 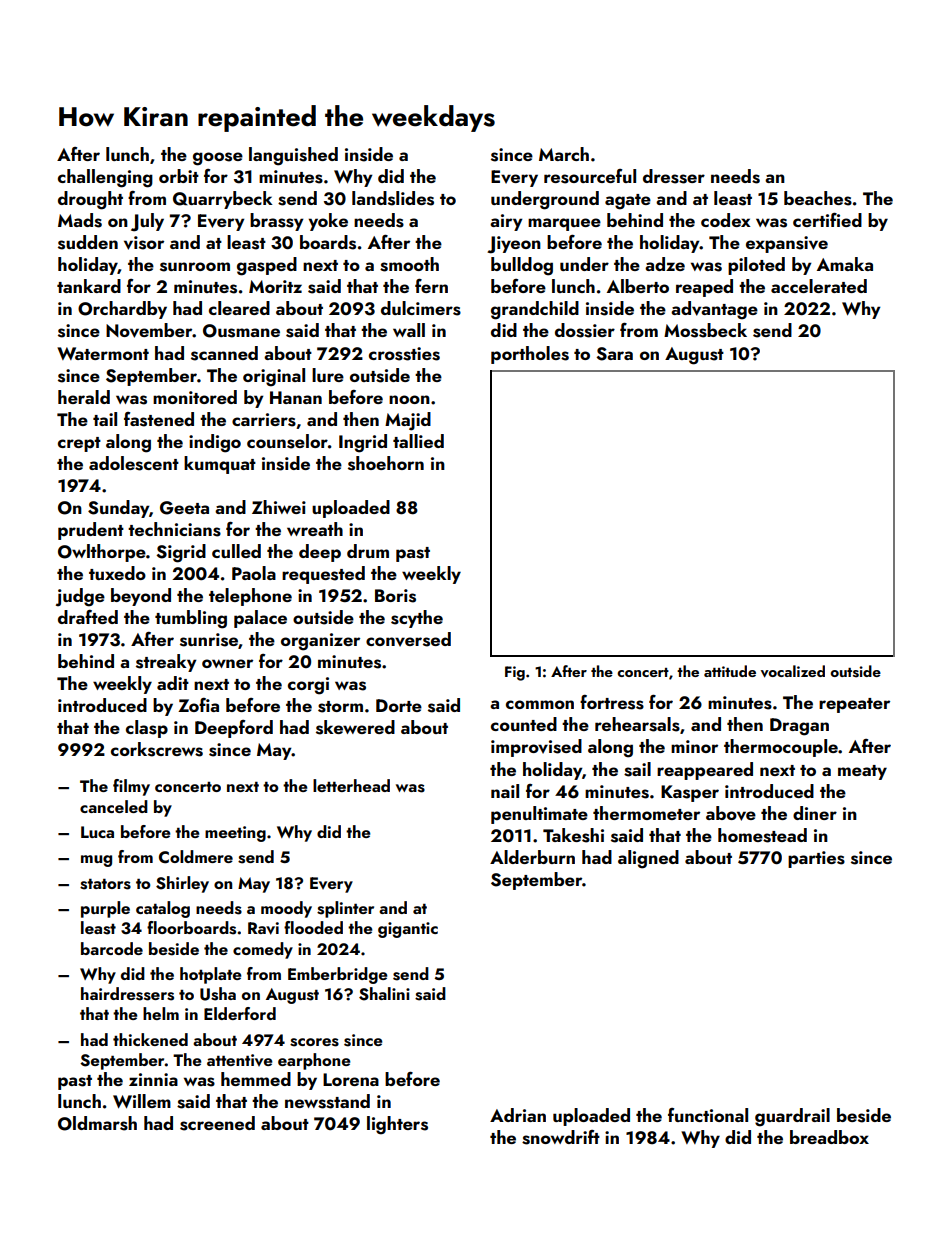 I want to click on Oldmarsh, so click(x=97, y=1123).
